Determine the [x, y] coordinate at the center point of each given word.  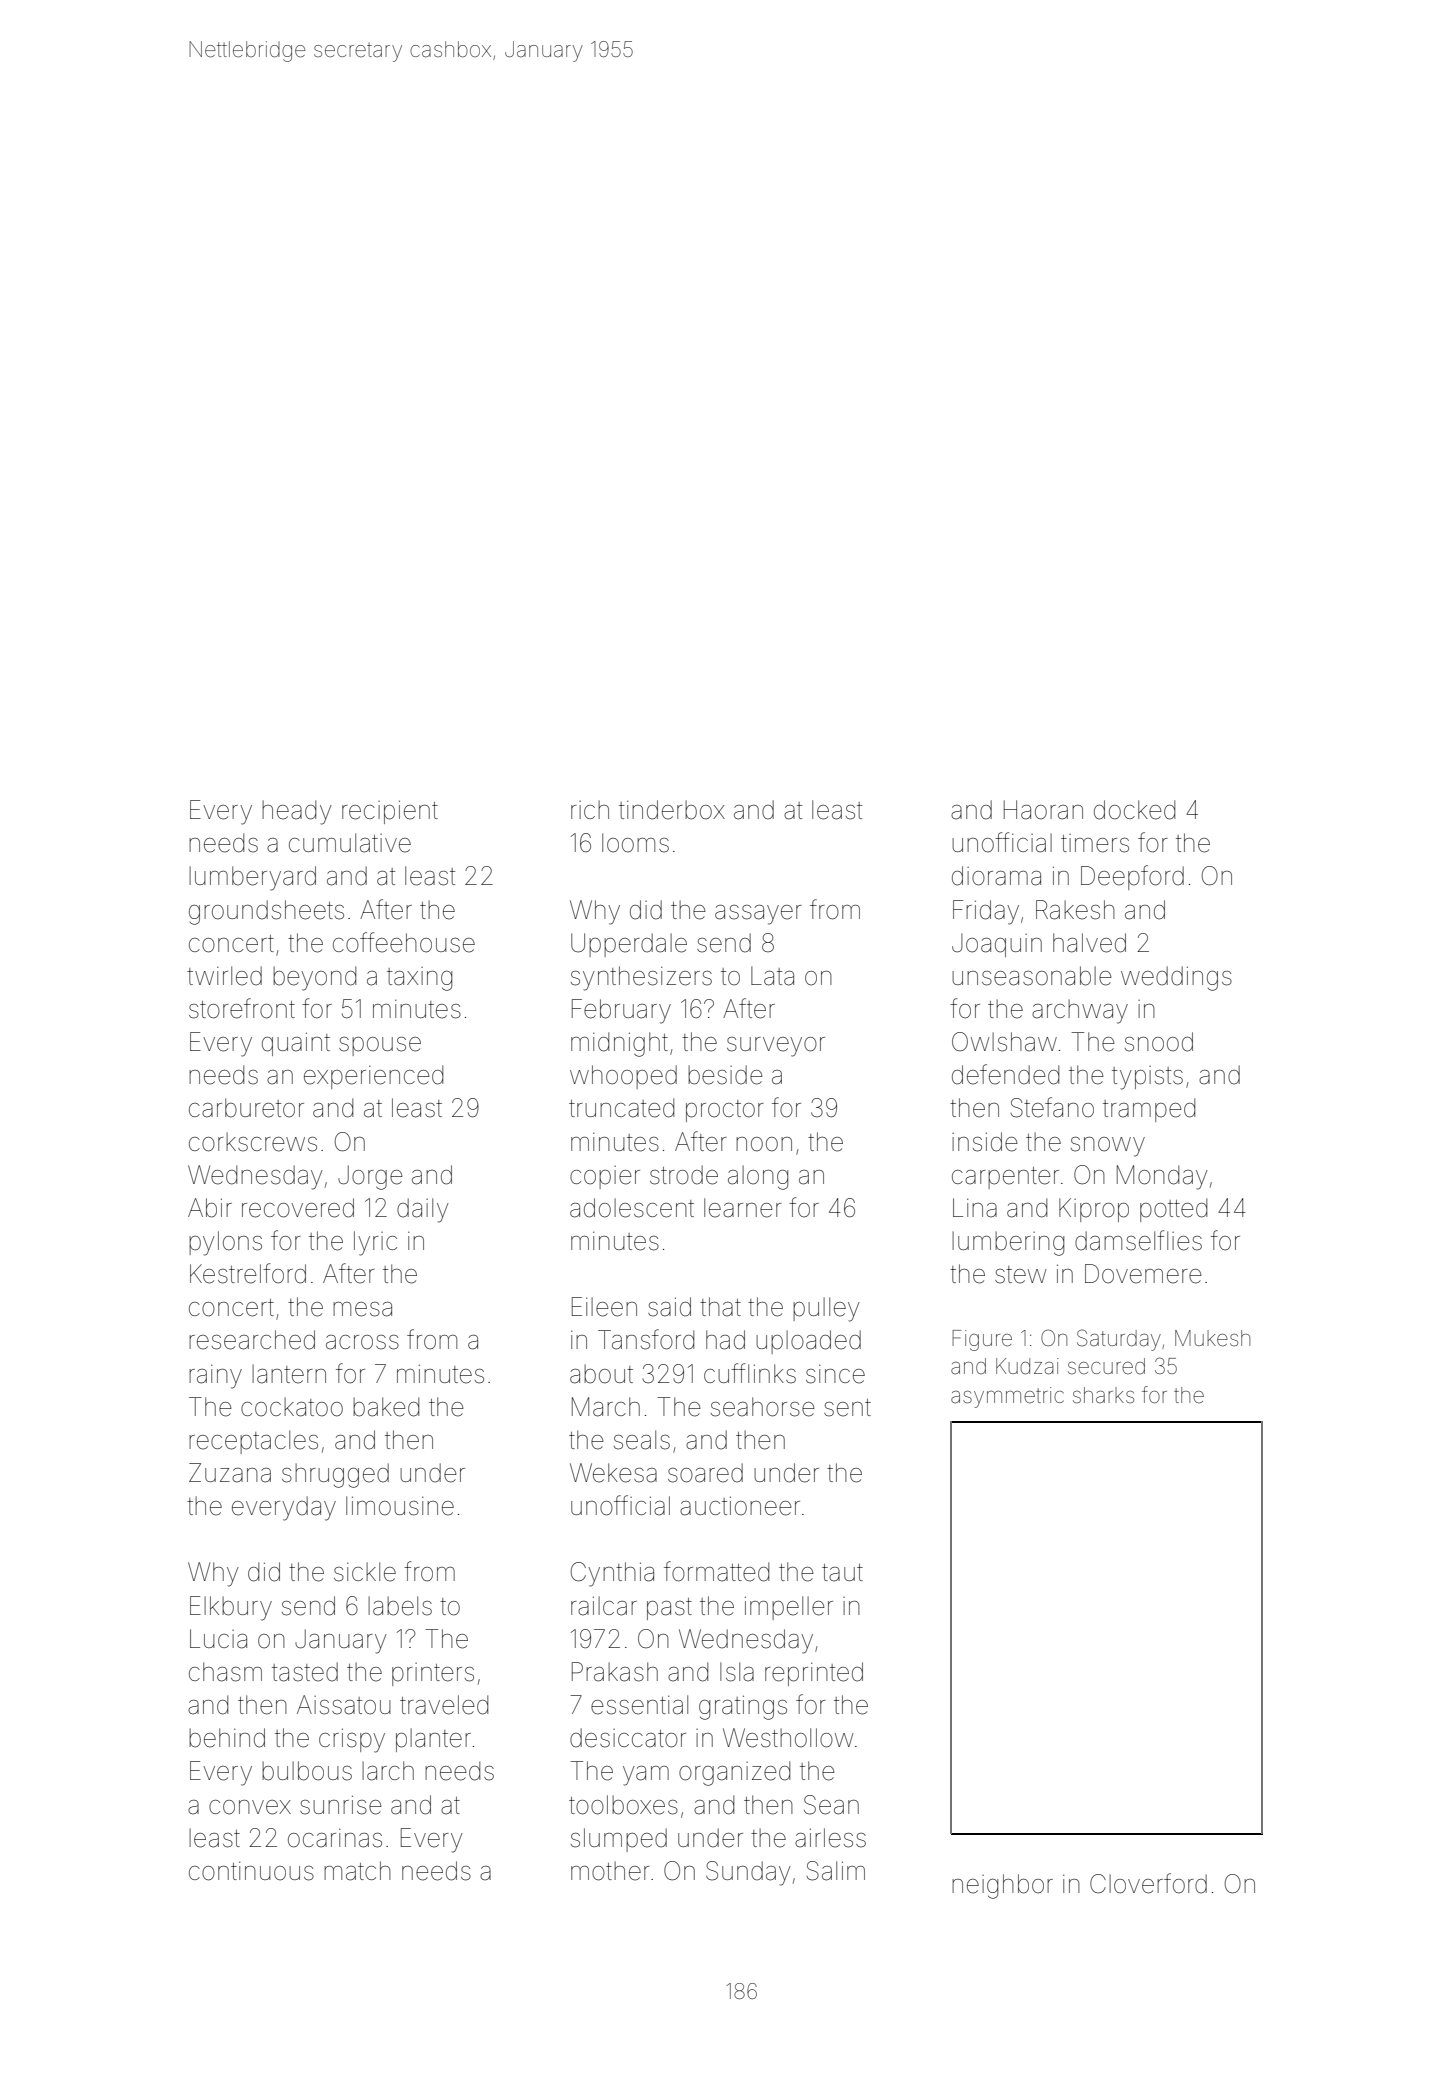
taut [842, 1573]
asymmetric [1007, 1397]
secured [1106, 1366]
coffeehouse [404, 942]
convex [250, 1807]
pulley [826, 1309]
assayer [758, 915]
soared [705, 1473]
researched [252, 1340]
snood [1159, 1042]
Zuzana [230, 1473]
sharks [1103, 1395]
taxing [419, 979]
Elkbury [231, 1608]
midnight [619, 1044]
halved [1089, 943]
